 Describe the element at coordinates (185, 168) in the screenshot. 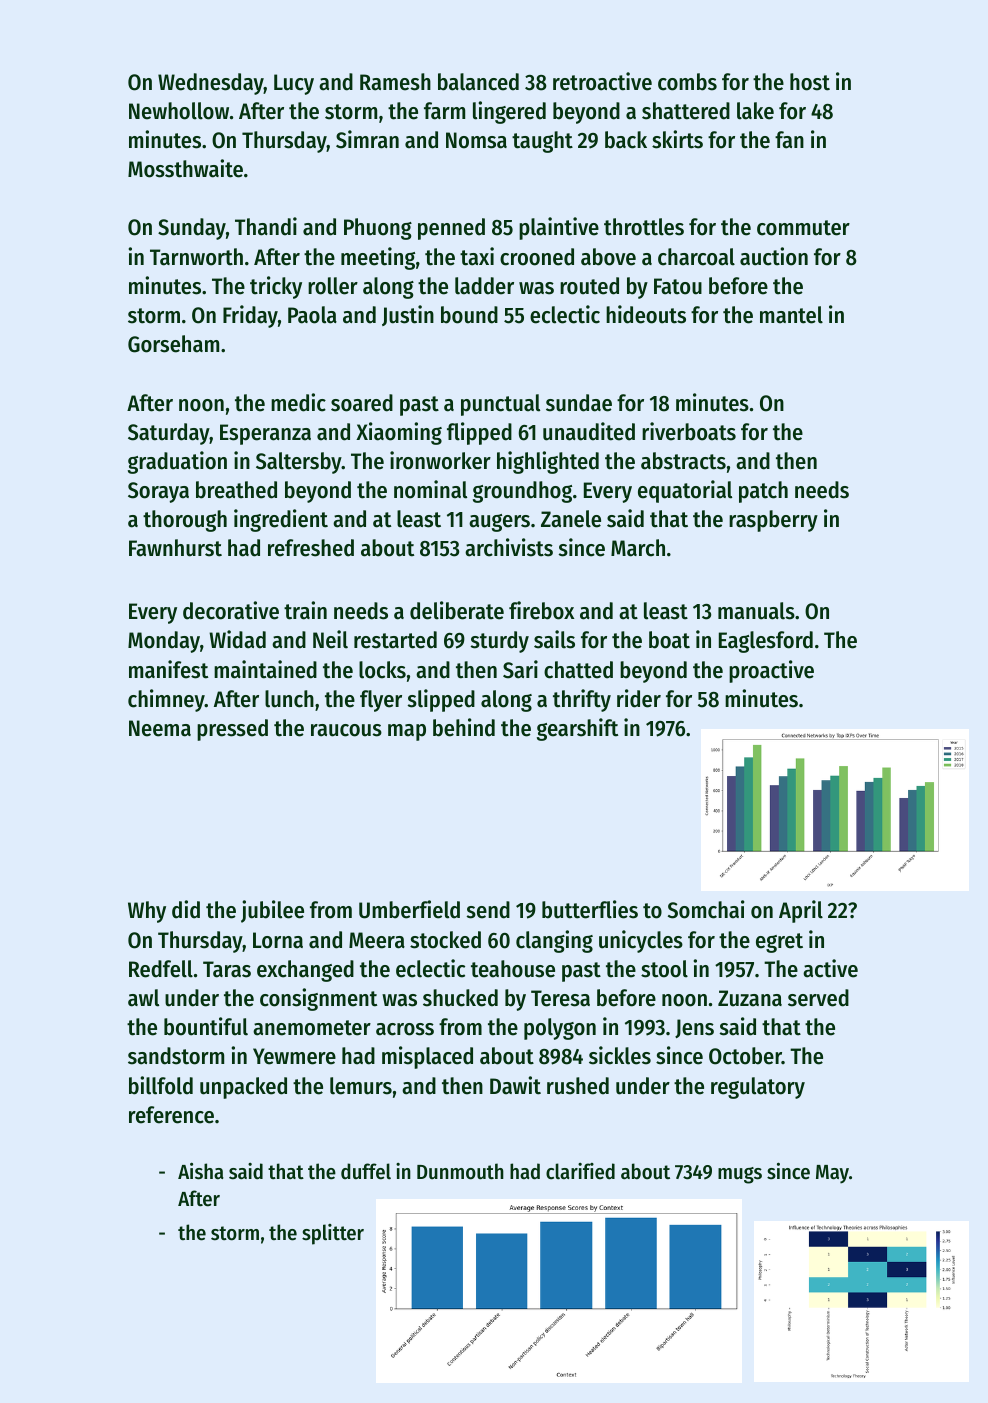

I see `Mossthwaite` at that location.
